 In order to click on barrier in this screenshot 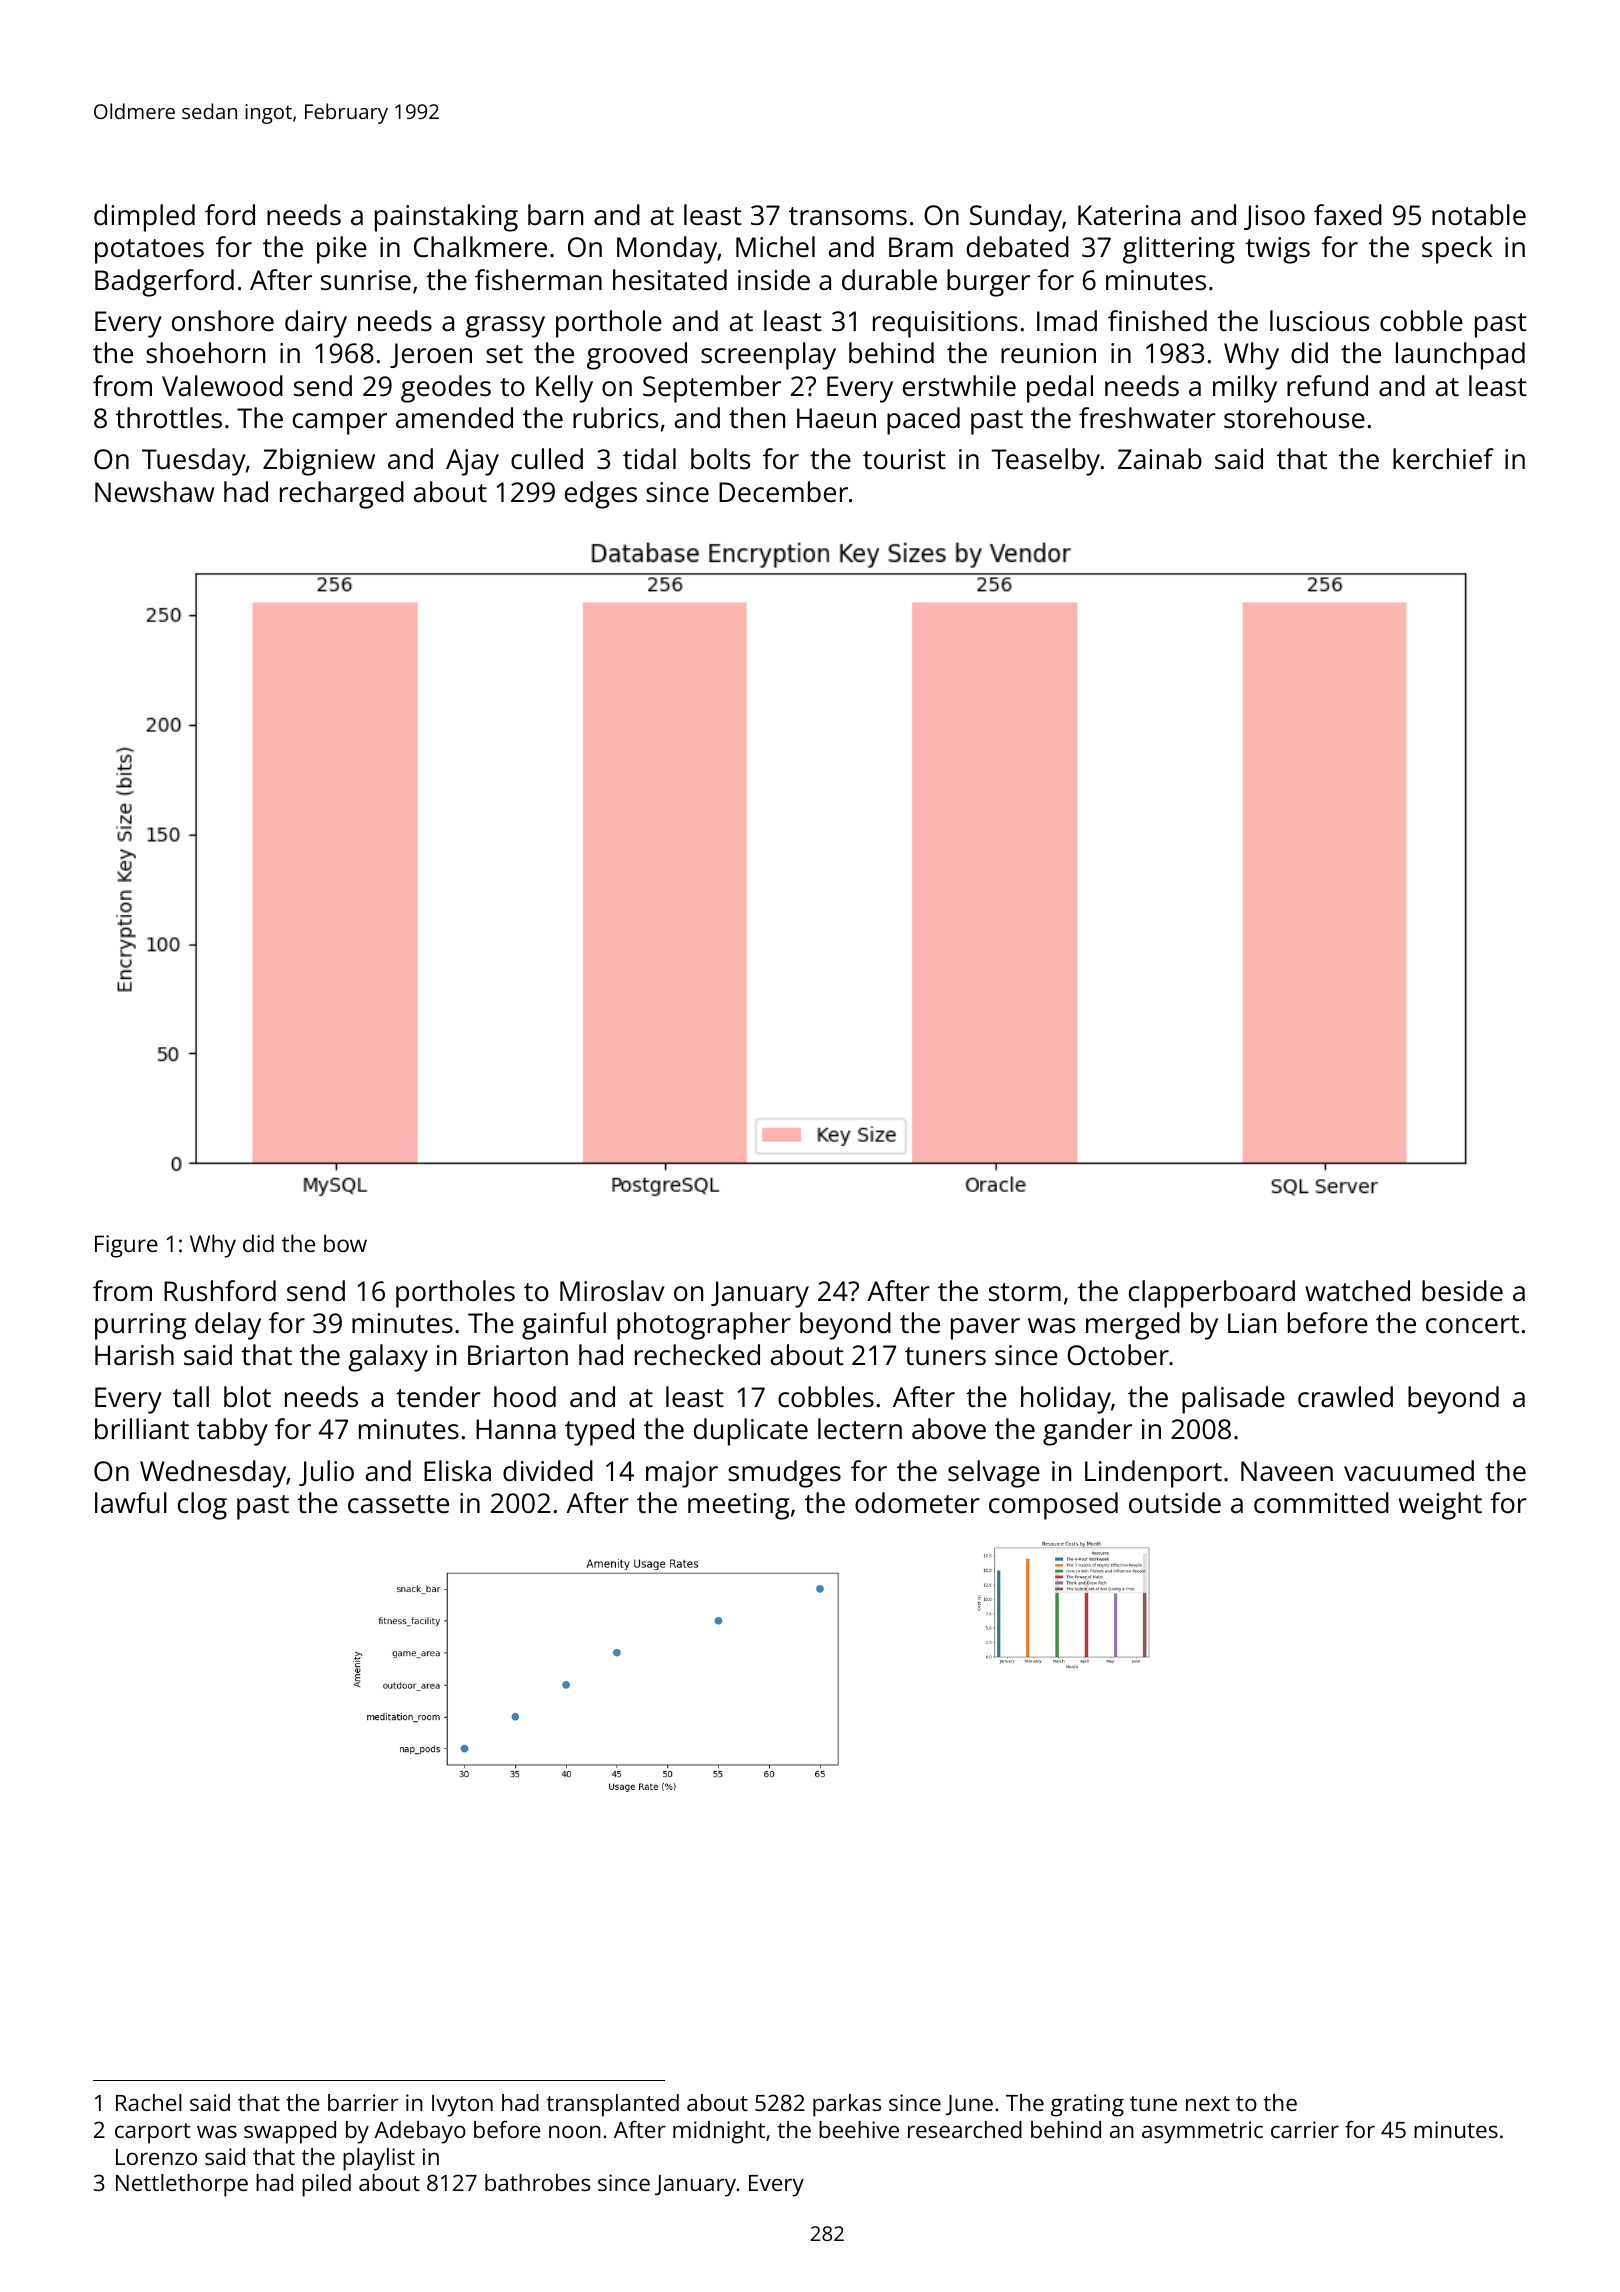, I will do `click(363, 2102)`.
